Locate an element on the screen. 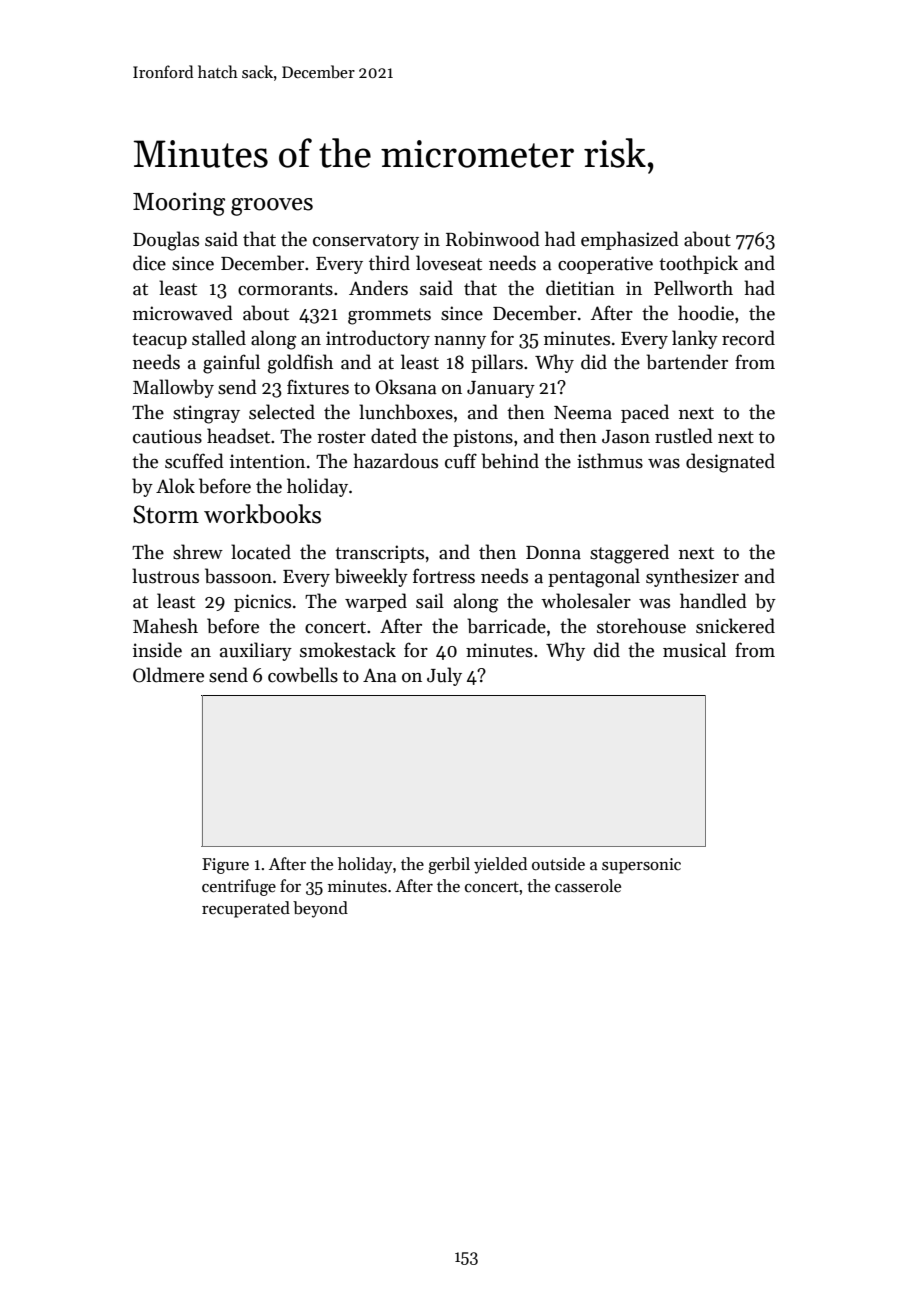 The width and height of the screenshot is (908, 1316). barricade is located at coordinates (506, 626).
